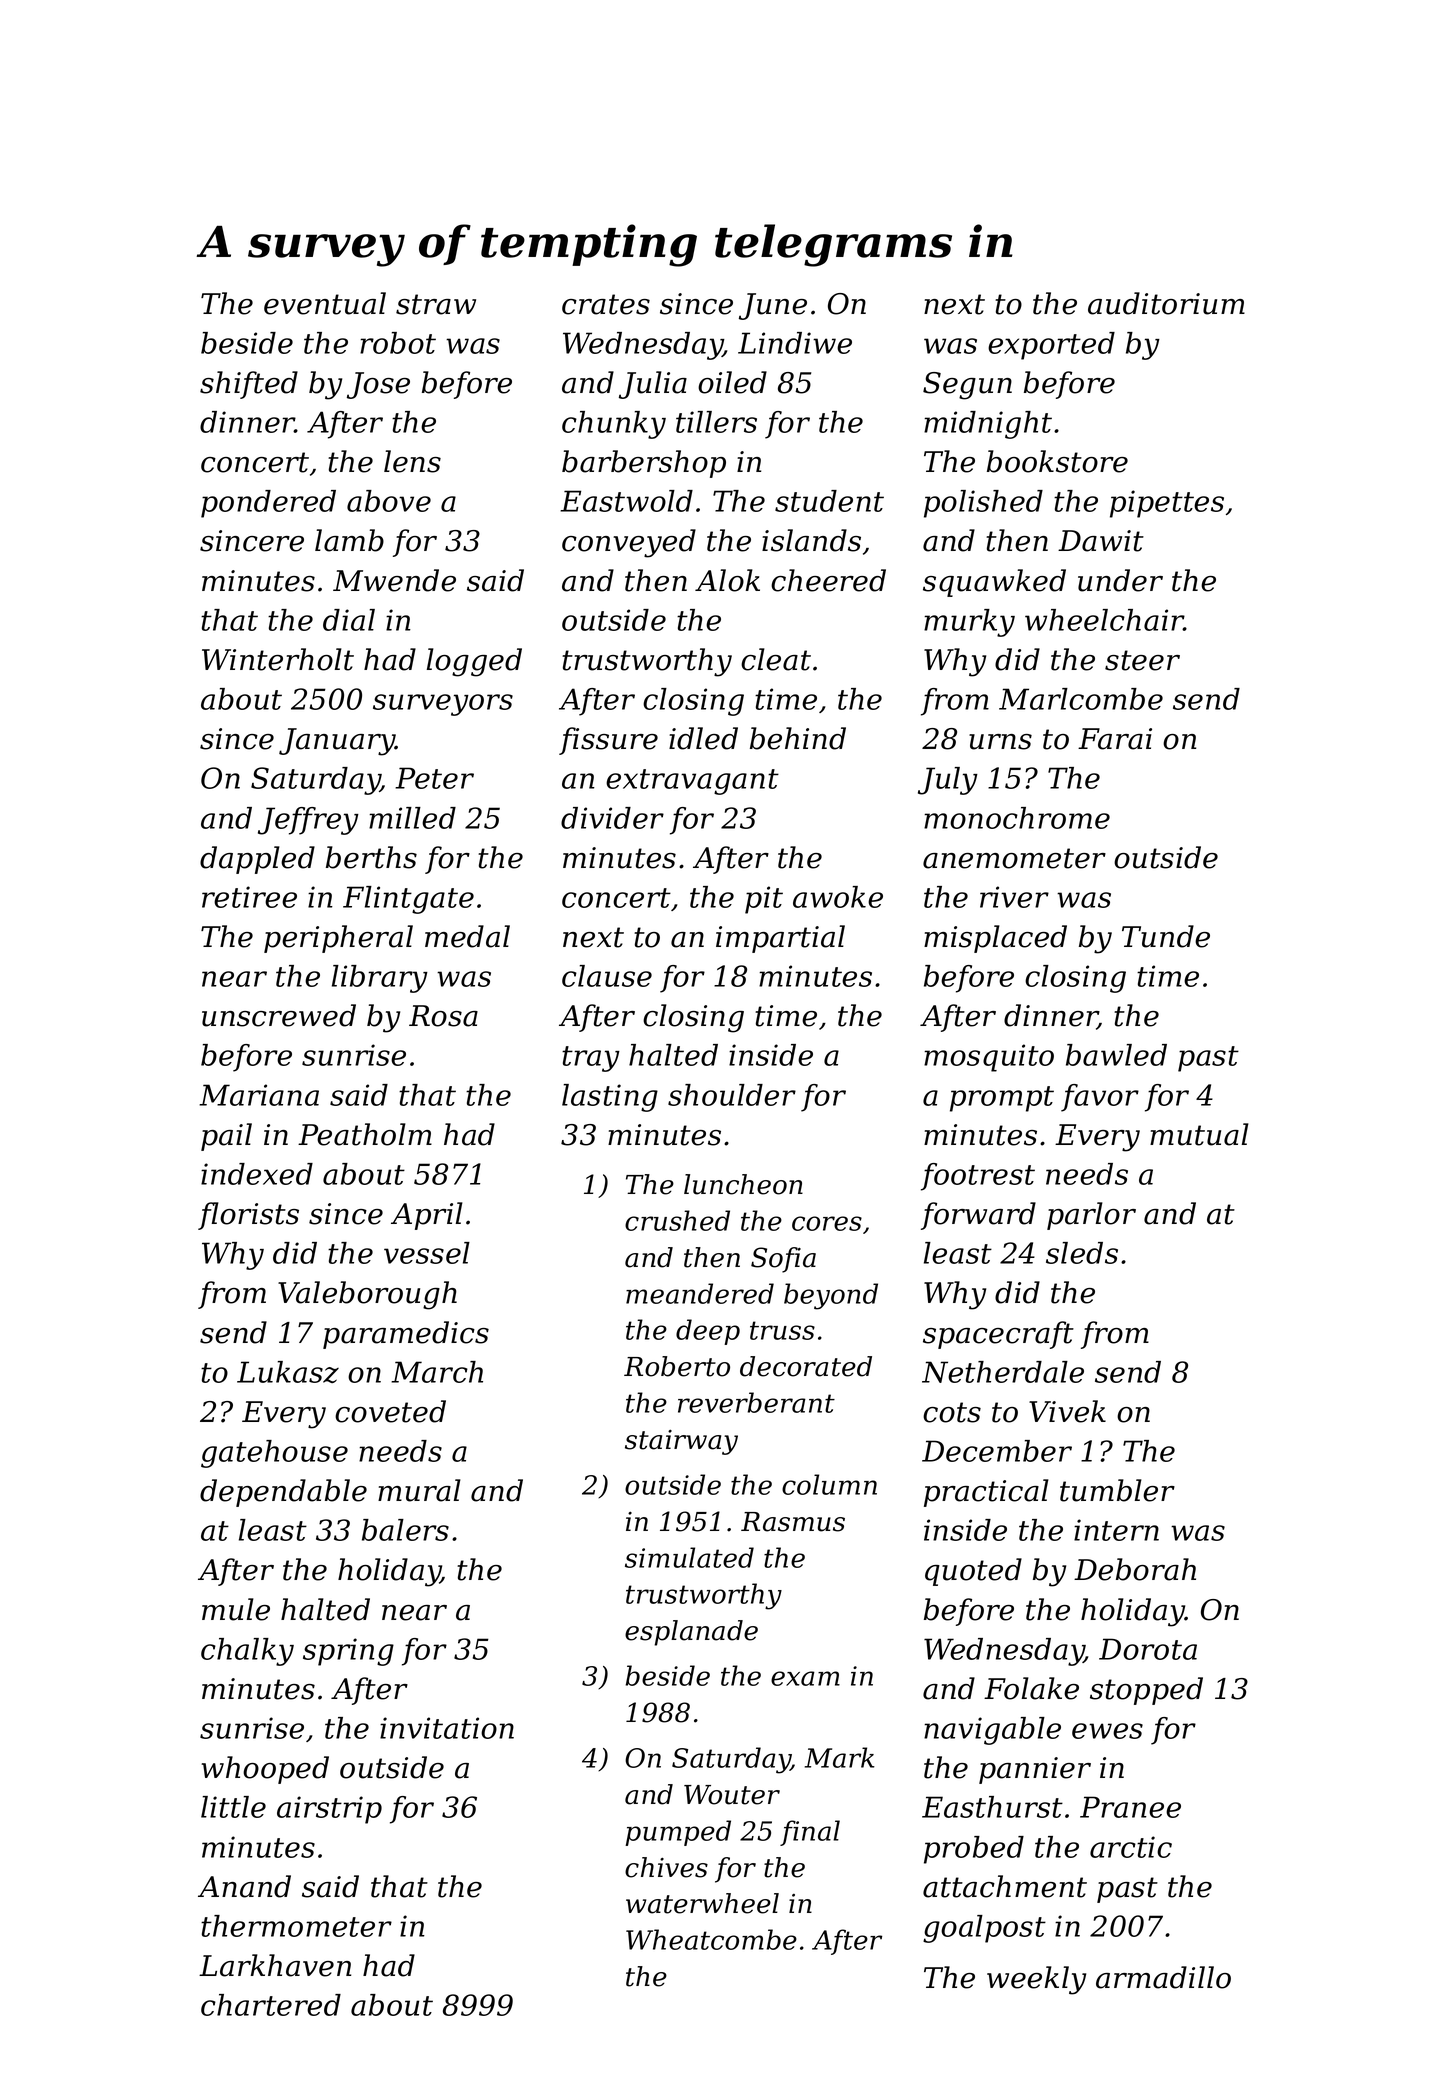 The height and width of the document is (2100, 1450). I want to click on Winterholt, so click(278, 659).
